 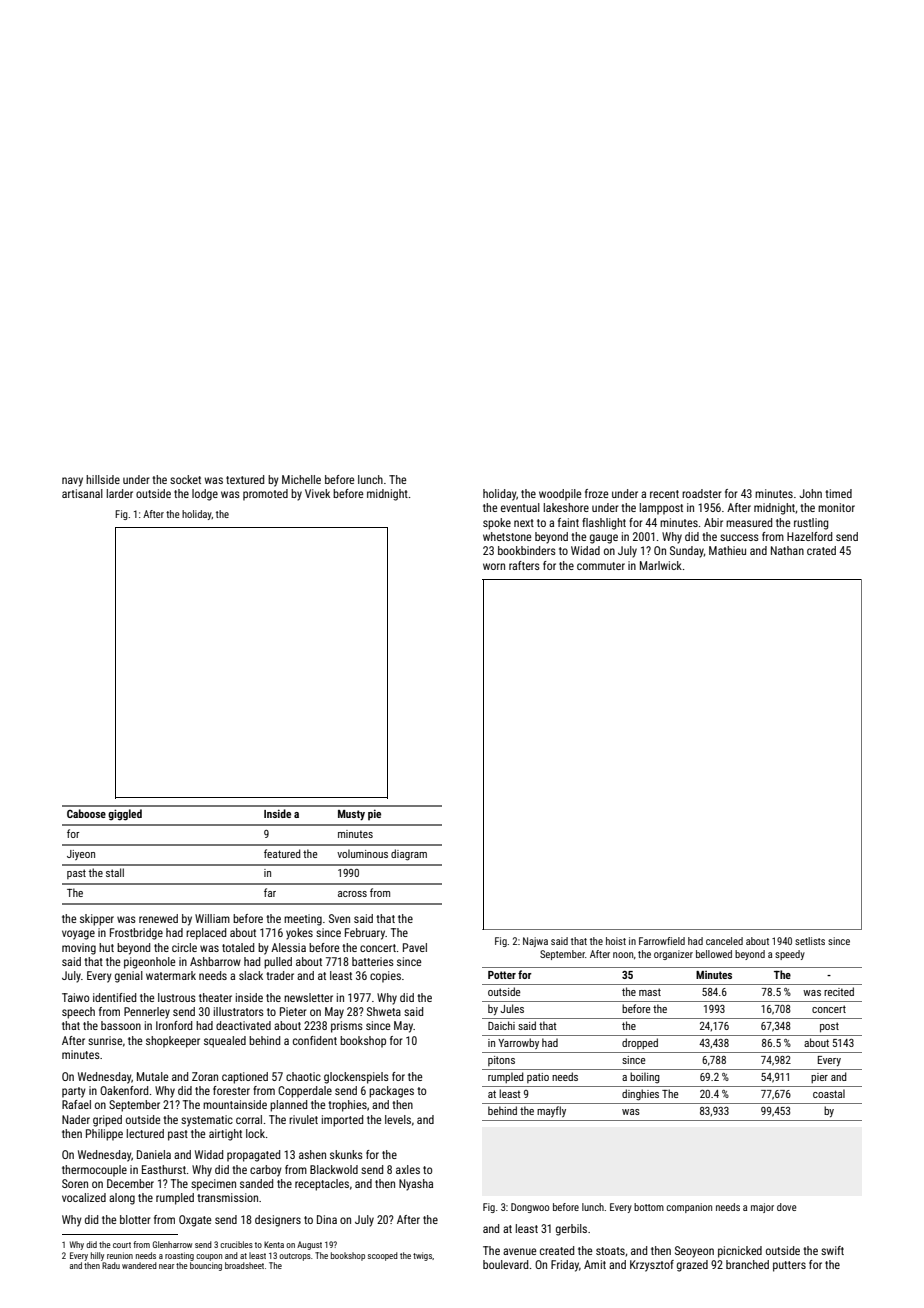 I want to click on navy, so click(x=72, y=482).
